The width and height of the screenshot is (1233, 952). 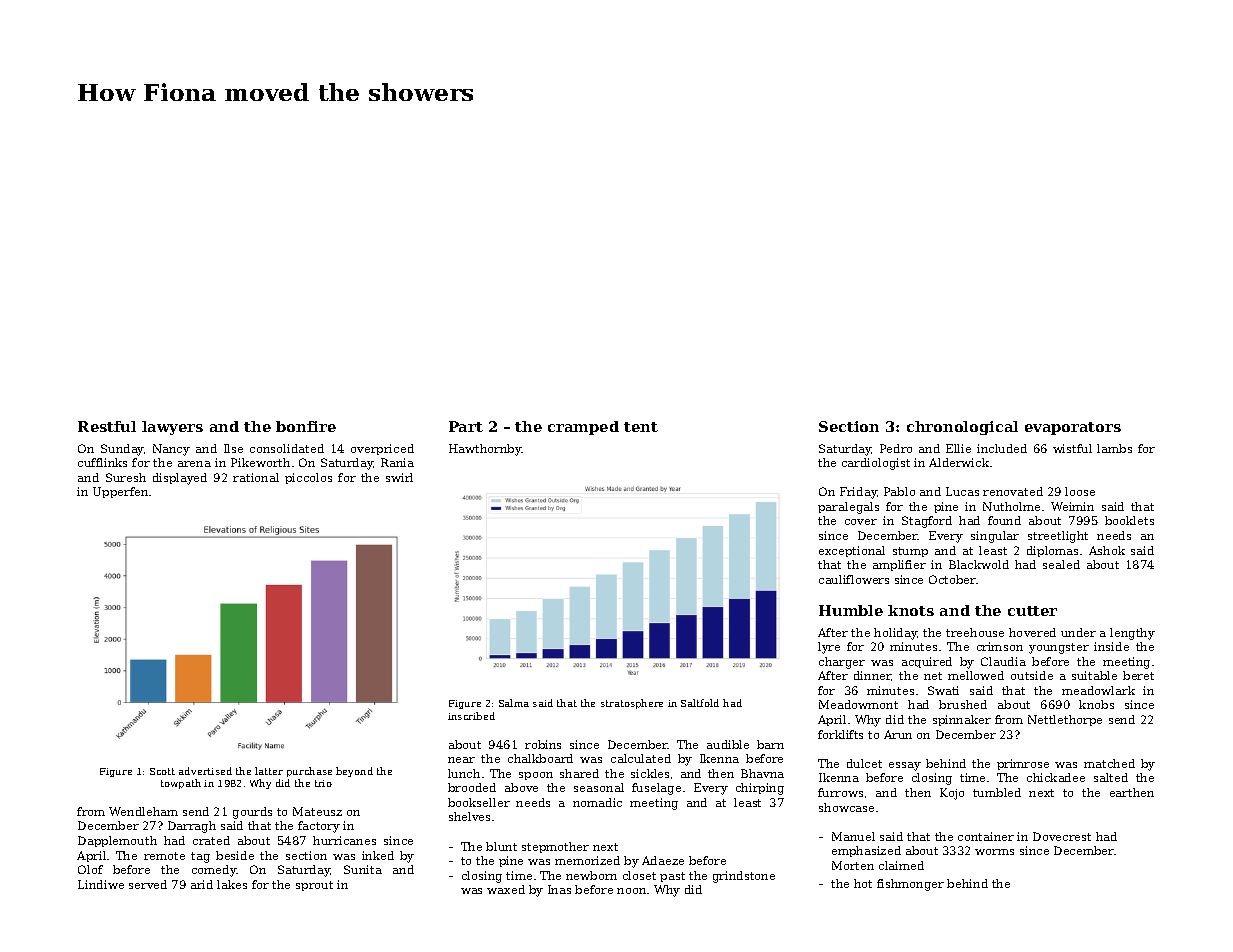 What do you see at coordinates (126, 477) in the screenshot?
I see `Suresh` at bounding box center [126, 477].
